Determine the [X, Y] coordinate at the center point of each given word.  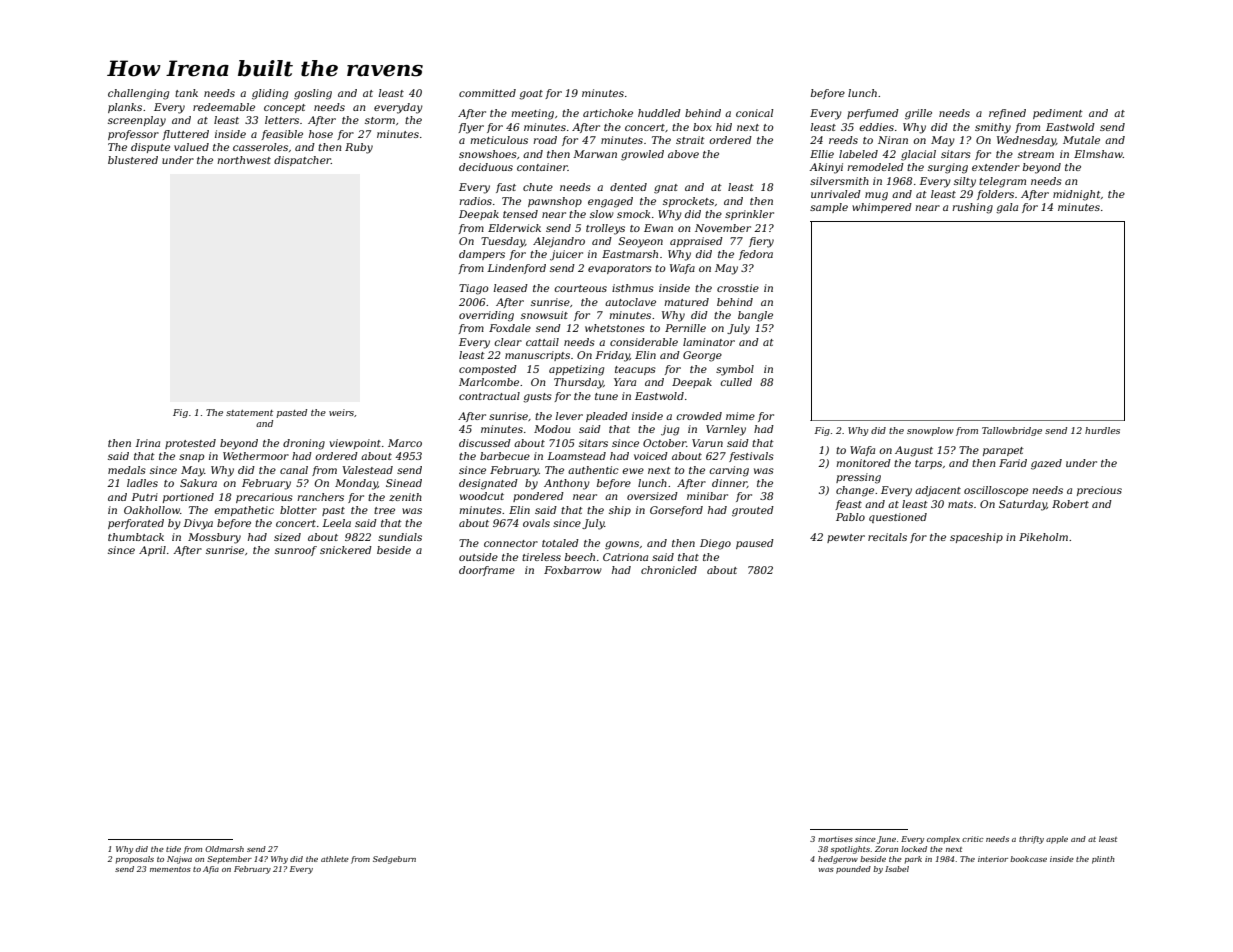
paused [755, 544]
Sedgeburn [394, 860]
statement [249, 413]
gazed [1046, 464]
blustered [133, 160]
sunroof [296, 551]
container [542, 167]
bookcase [1028, 859]
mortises [835, 839]
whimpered [882, 208]
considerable [644, 342]
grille [918, 114]
